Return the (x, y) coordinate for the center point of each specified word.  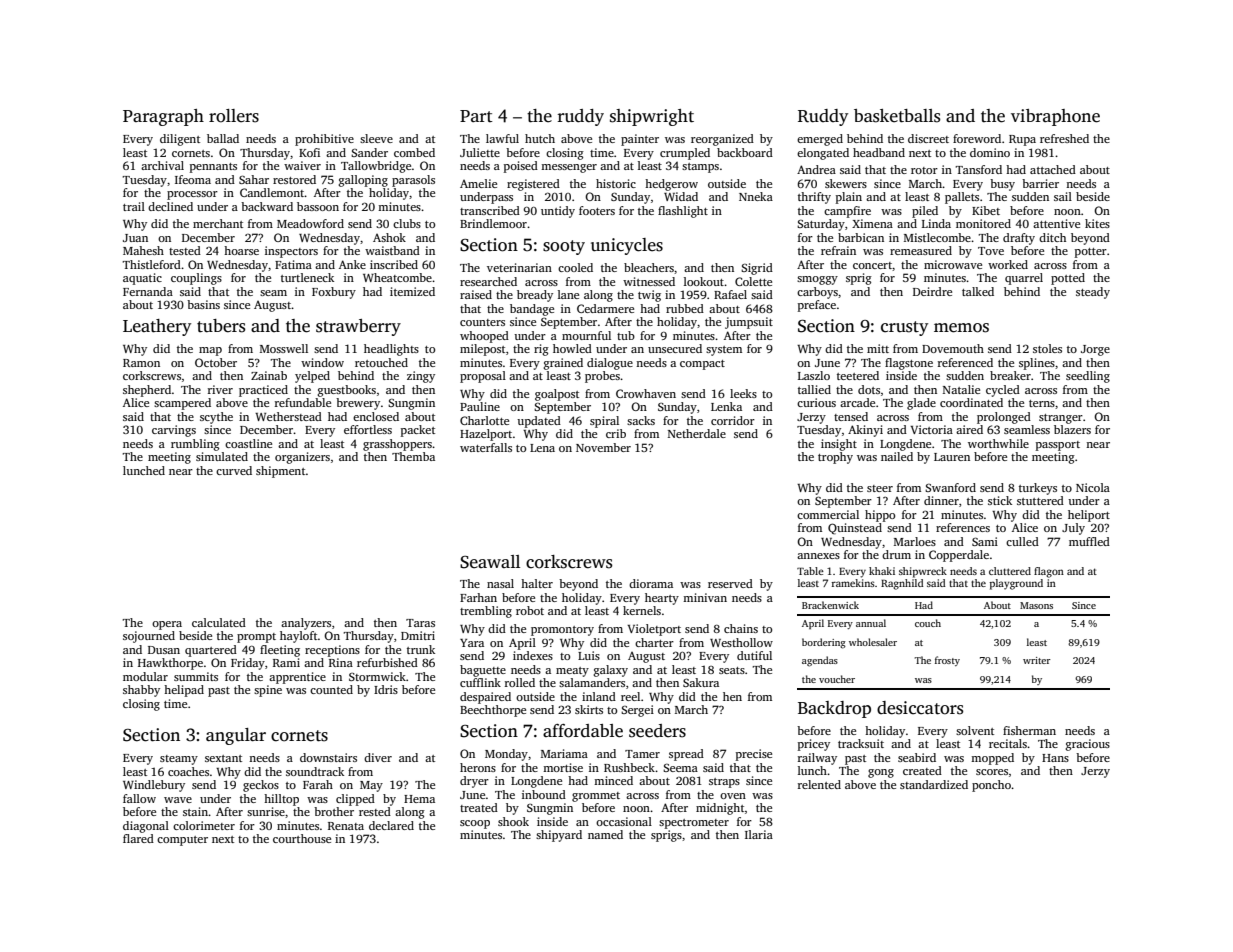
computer (182, 841)
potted (1068, 279)
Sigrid (757, 269)
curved (234, 470)
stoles (1047, 348)
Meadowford (310, 223)
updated (539, 422)
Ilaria (759, 834)
